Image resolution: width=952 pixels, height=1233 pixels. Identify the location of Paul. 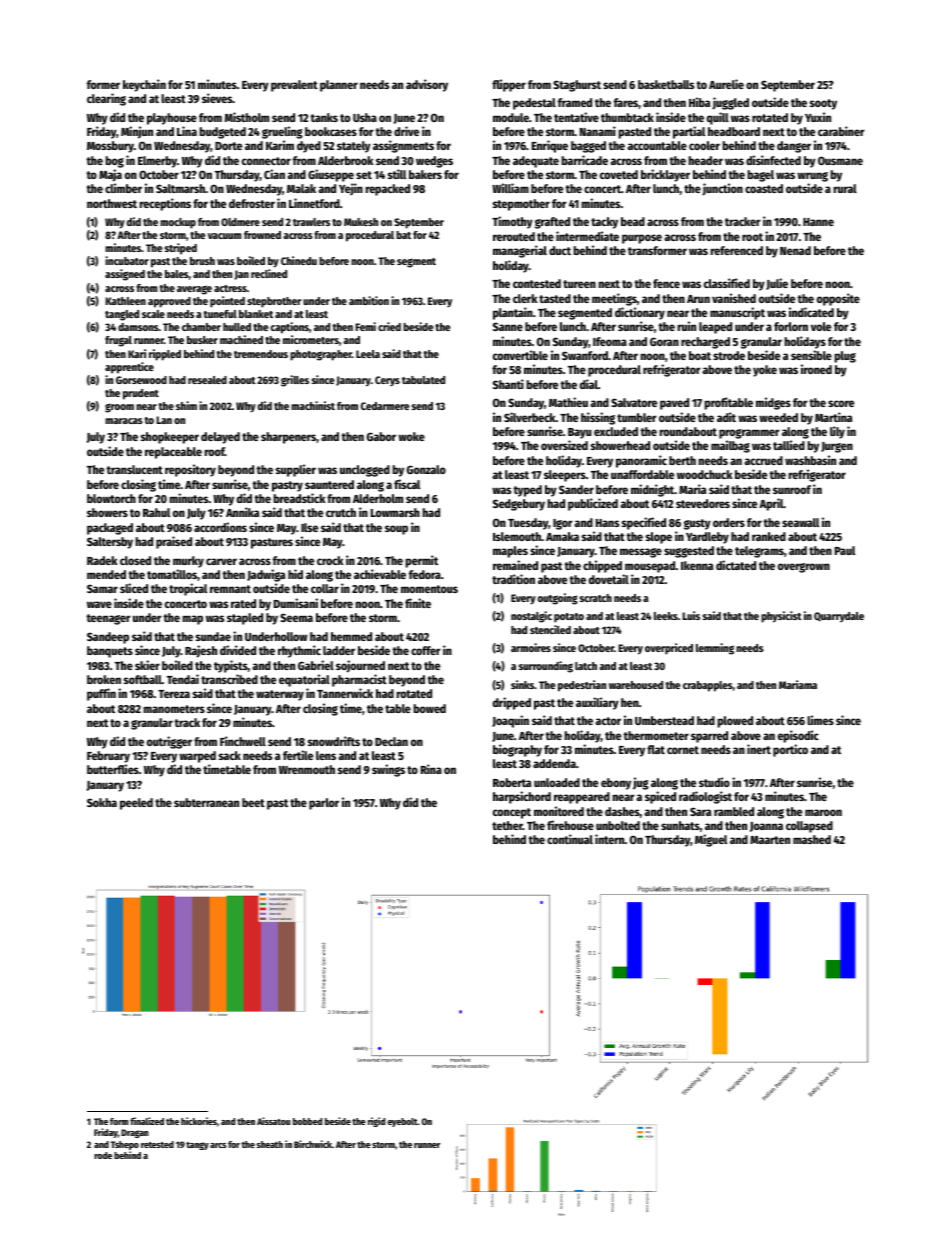
(845, 550).
